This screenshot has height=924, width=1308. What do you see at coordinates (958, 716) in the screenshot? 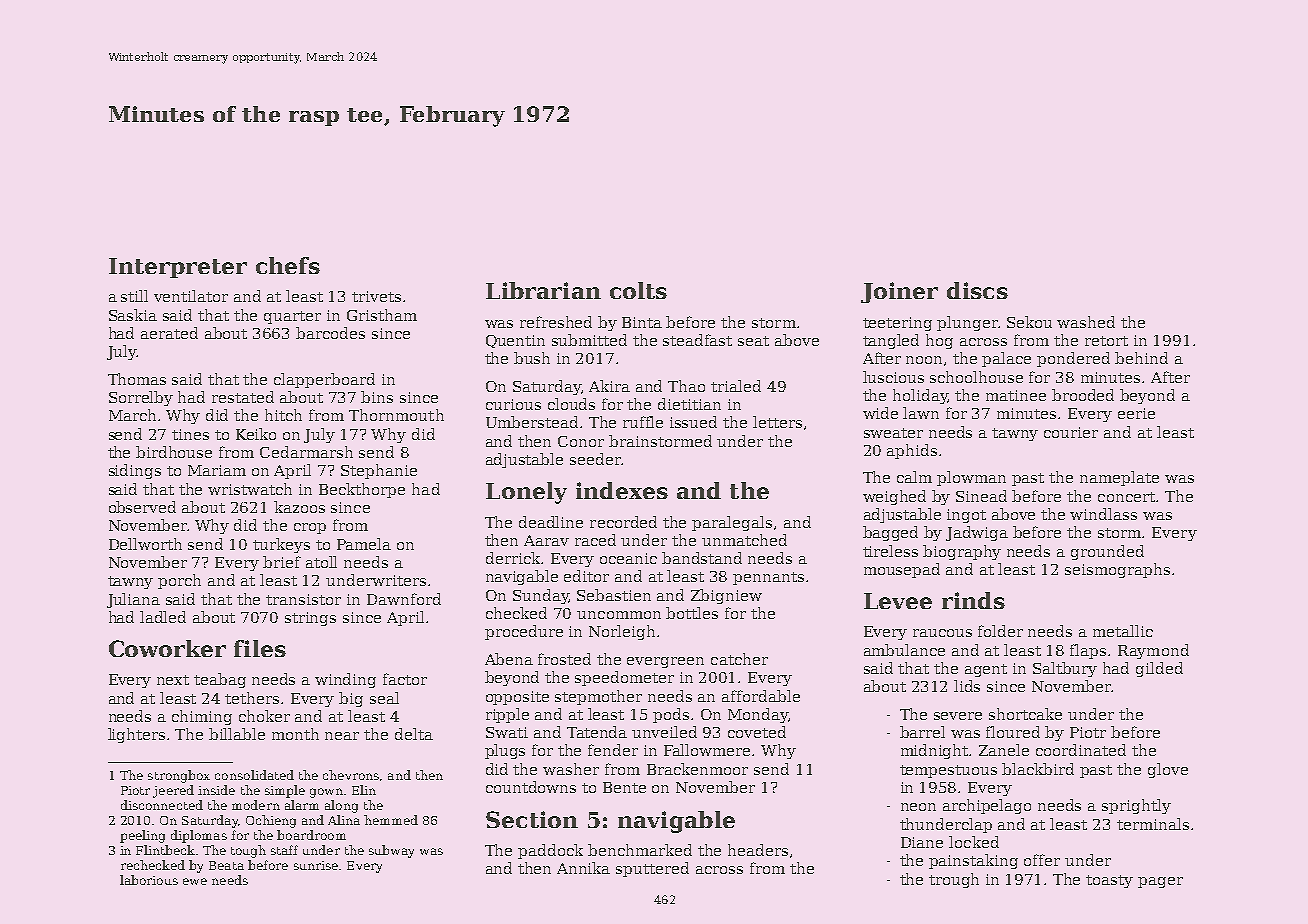
I see `severe` at bounding box center [958, 716].
